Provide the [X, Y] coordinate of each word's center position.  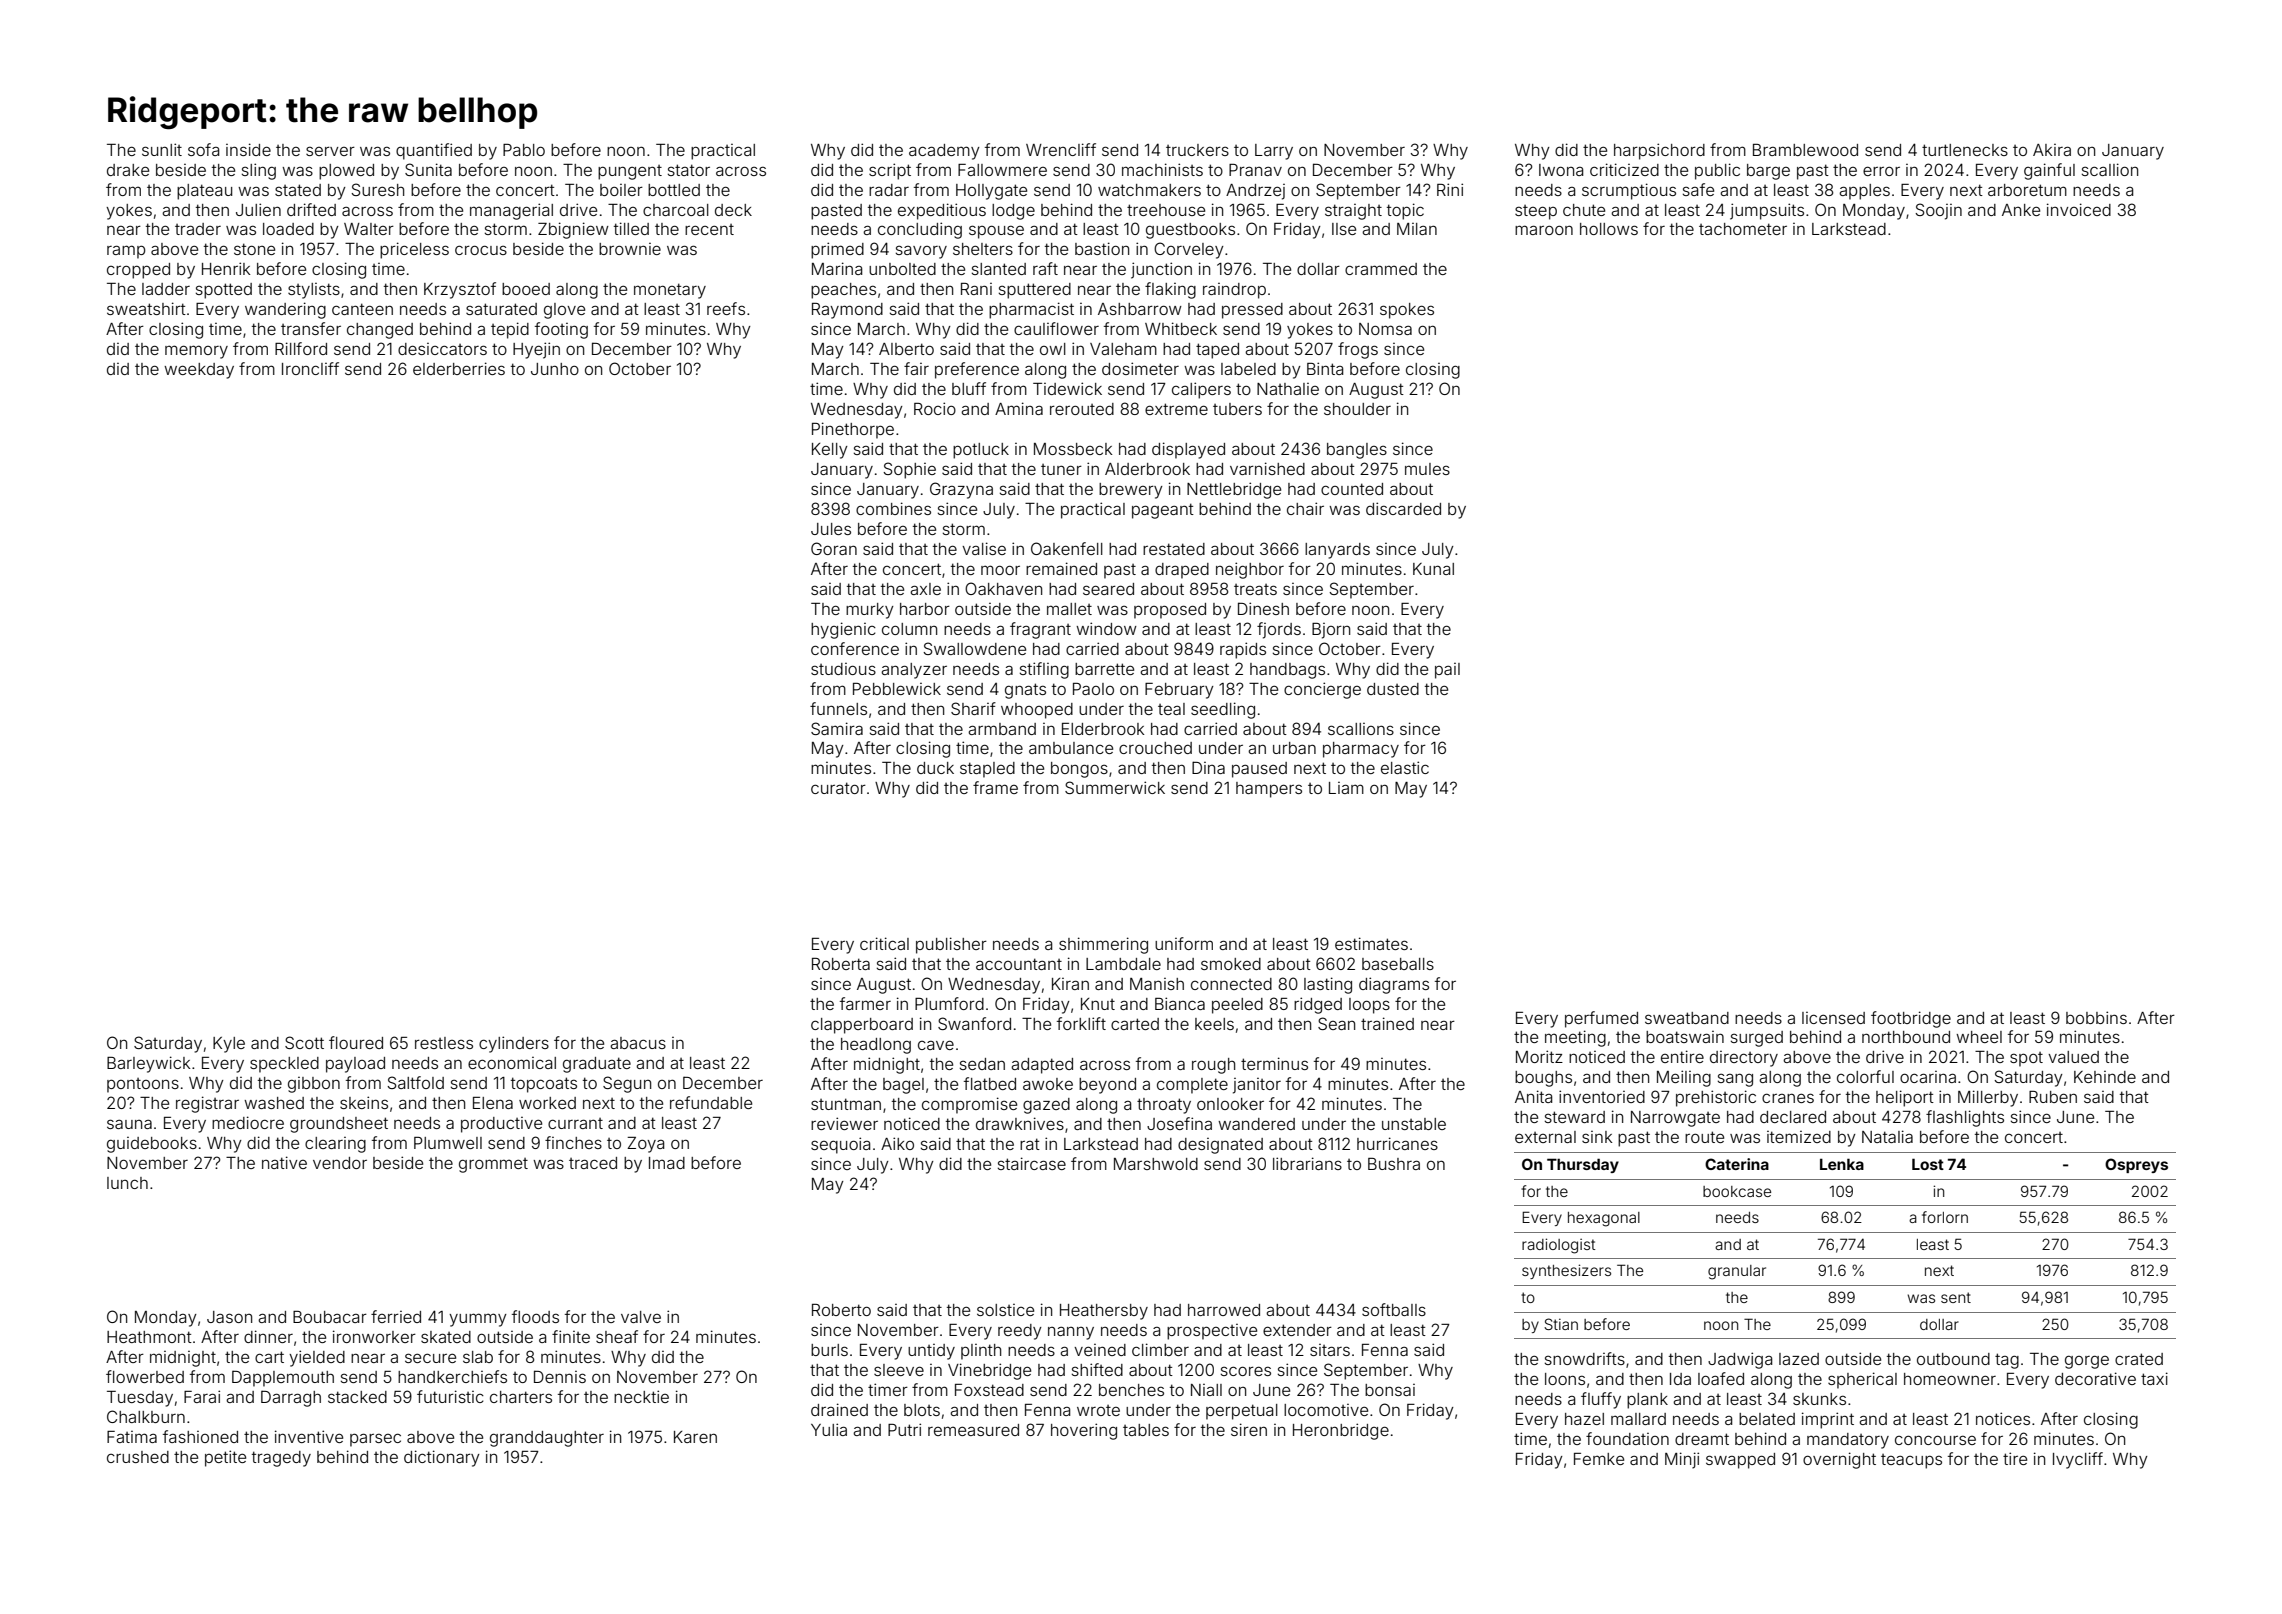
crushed [138, 1457]
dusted [1393, 689]
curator [838, 788]
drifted [311, 209]
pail [1447, 671]
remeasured [973, 1430]
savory [921, 252]
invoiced [2079, 209]
